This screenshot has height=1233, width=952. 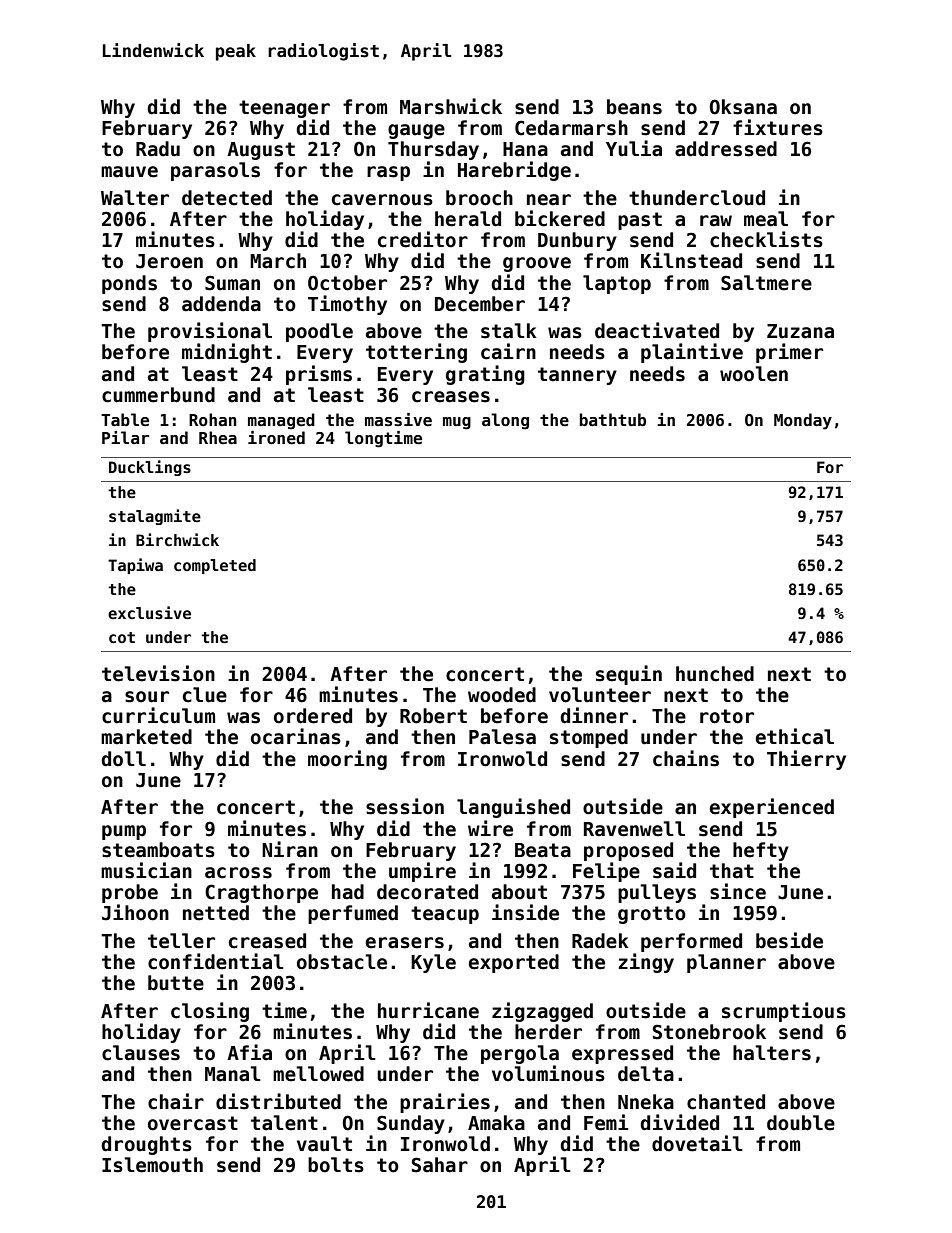 What do you see at coordinates (697, 1143) in the screenshot?
I see `dovetail` at bounding box center [697, 1143].
